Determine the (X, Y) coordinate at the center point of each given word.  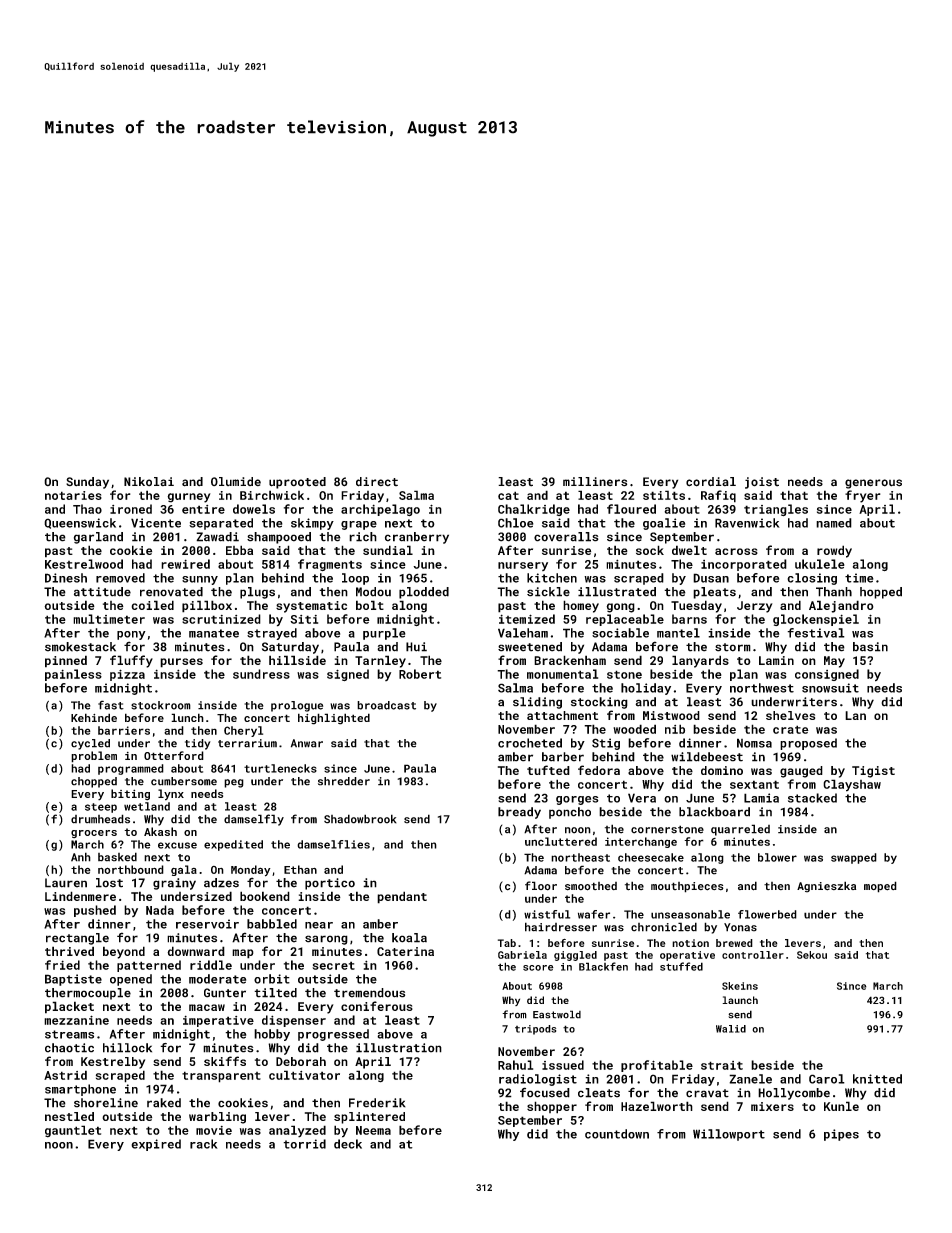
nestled (69, 1116)
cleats (599, 1093)
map (243, 954)
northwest (762, 688)
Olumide (236, 481)
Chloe (516, 523)
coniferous (377, 1006)
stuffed (681, 966)
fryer (863, 496)
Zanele (750, 1079)
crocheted (530, 743)
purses (181, 663)
